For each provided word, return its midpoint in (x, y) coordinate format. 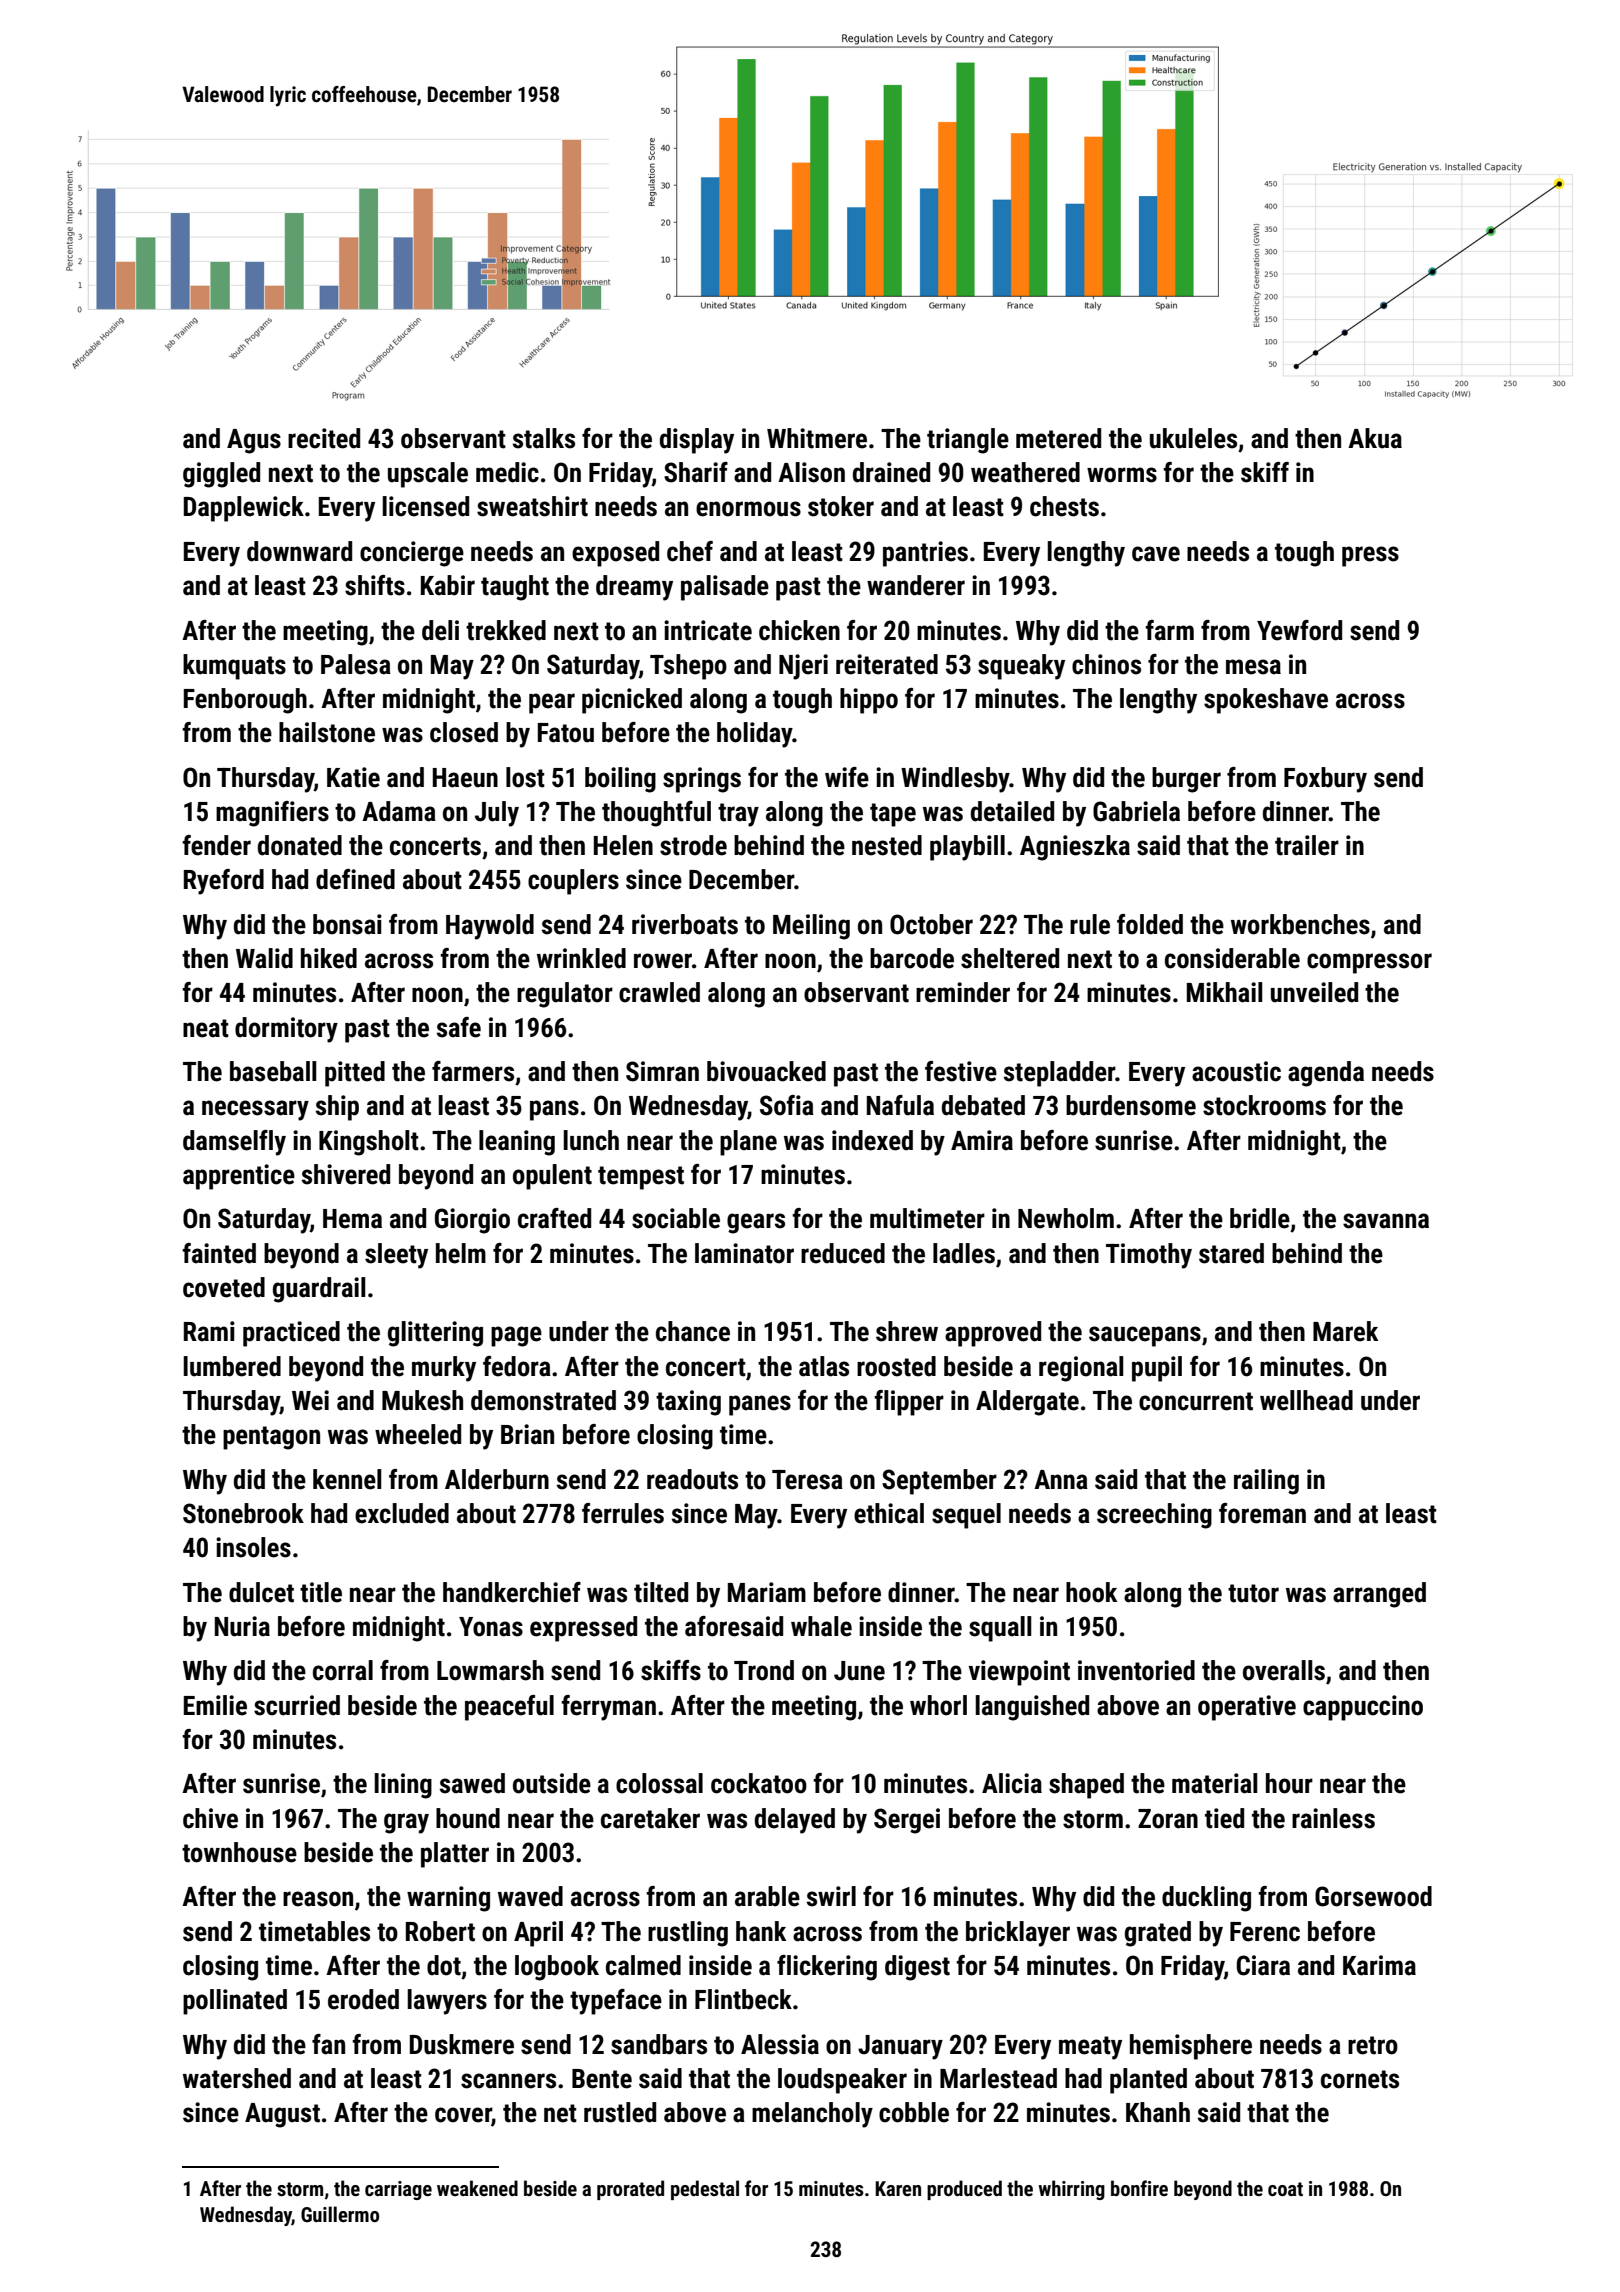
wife (847, 777)
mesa (1253, 667)
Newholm (1066, 1218)
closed (464, 732)
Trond (764, 1670)
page (516, 1336)
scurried (297, 1705)
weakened (477, 2188)
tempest (641, 1178)
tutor (1253, 1593)
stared (1231, 1253)
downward (299, 551)
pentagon (271, 1438)
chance (693, 1331)
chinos (1106, 664)
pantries (925, 554)
